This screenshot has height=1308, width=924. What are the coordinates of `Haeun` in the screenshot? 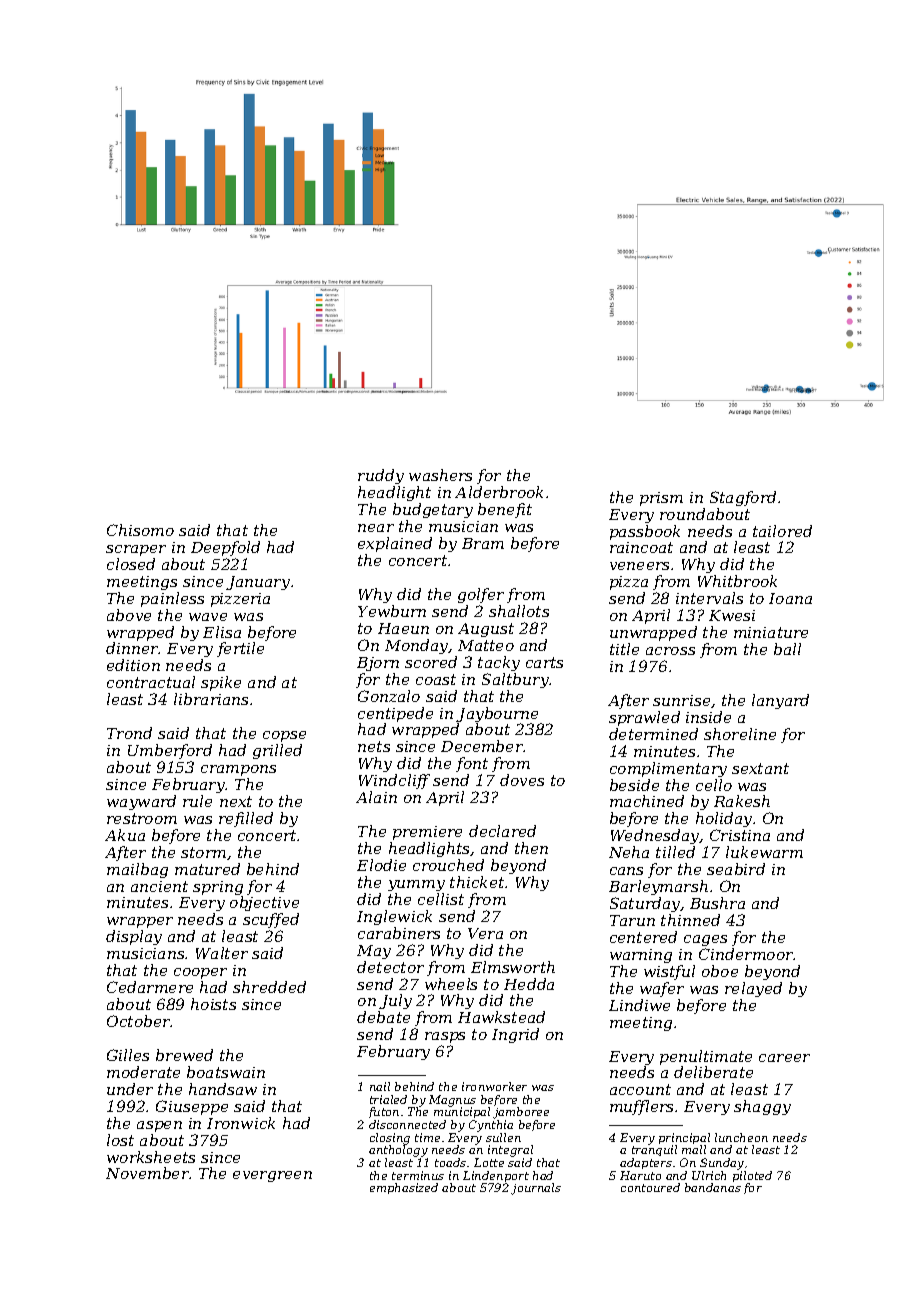 It's located at (403, 628).
